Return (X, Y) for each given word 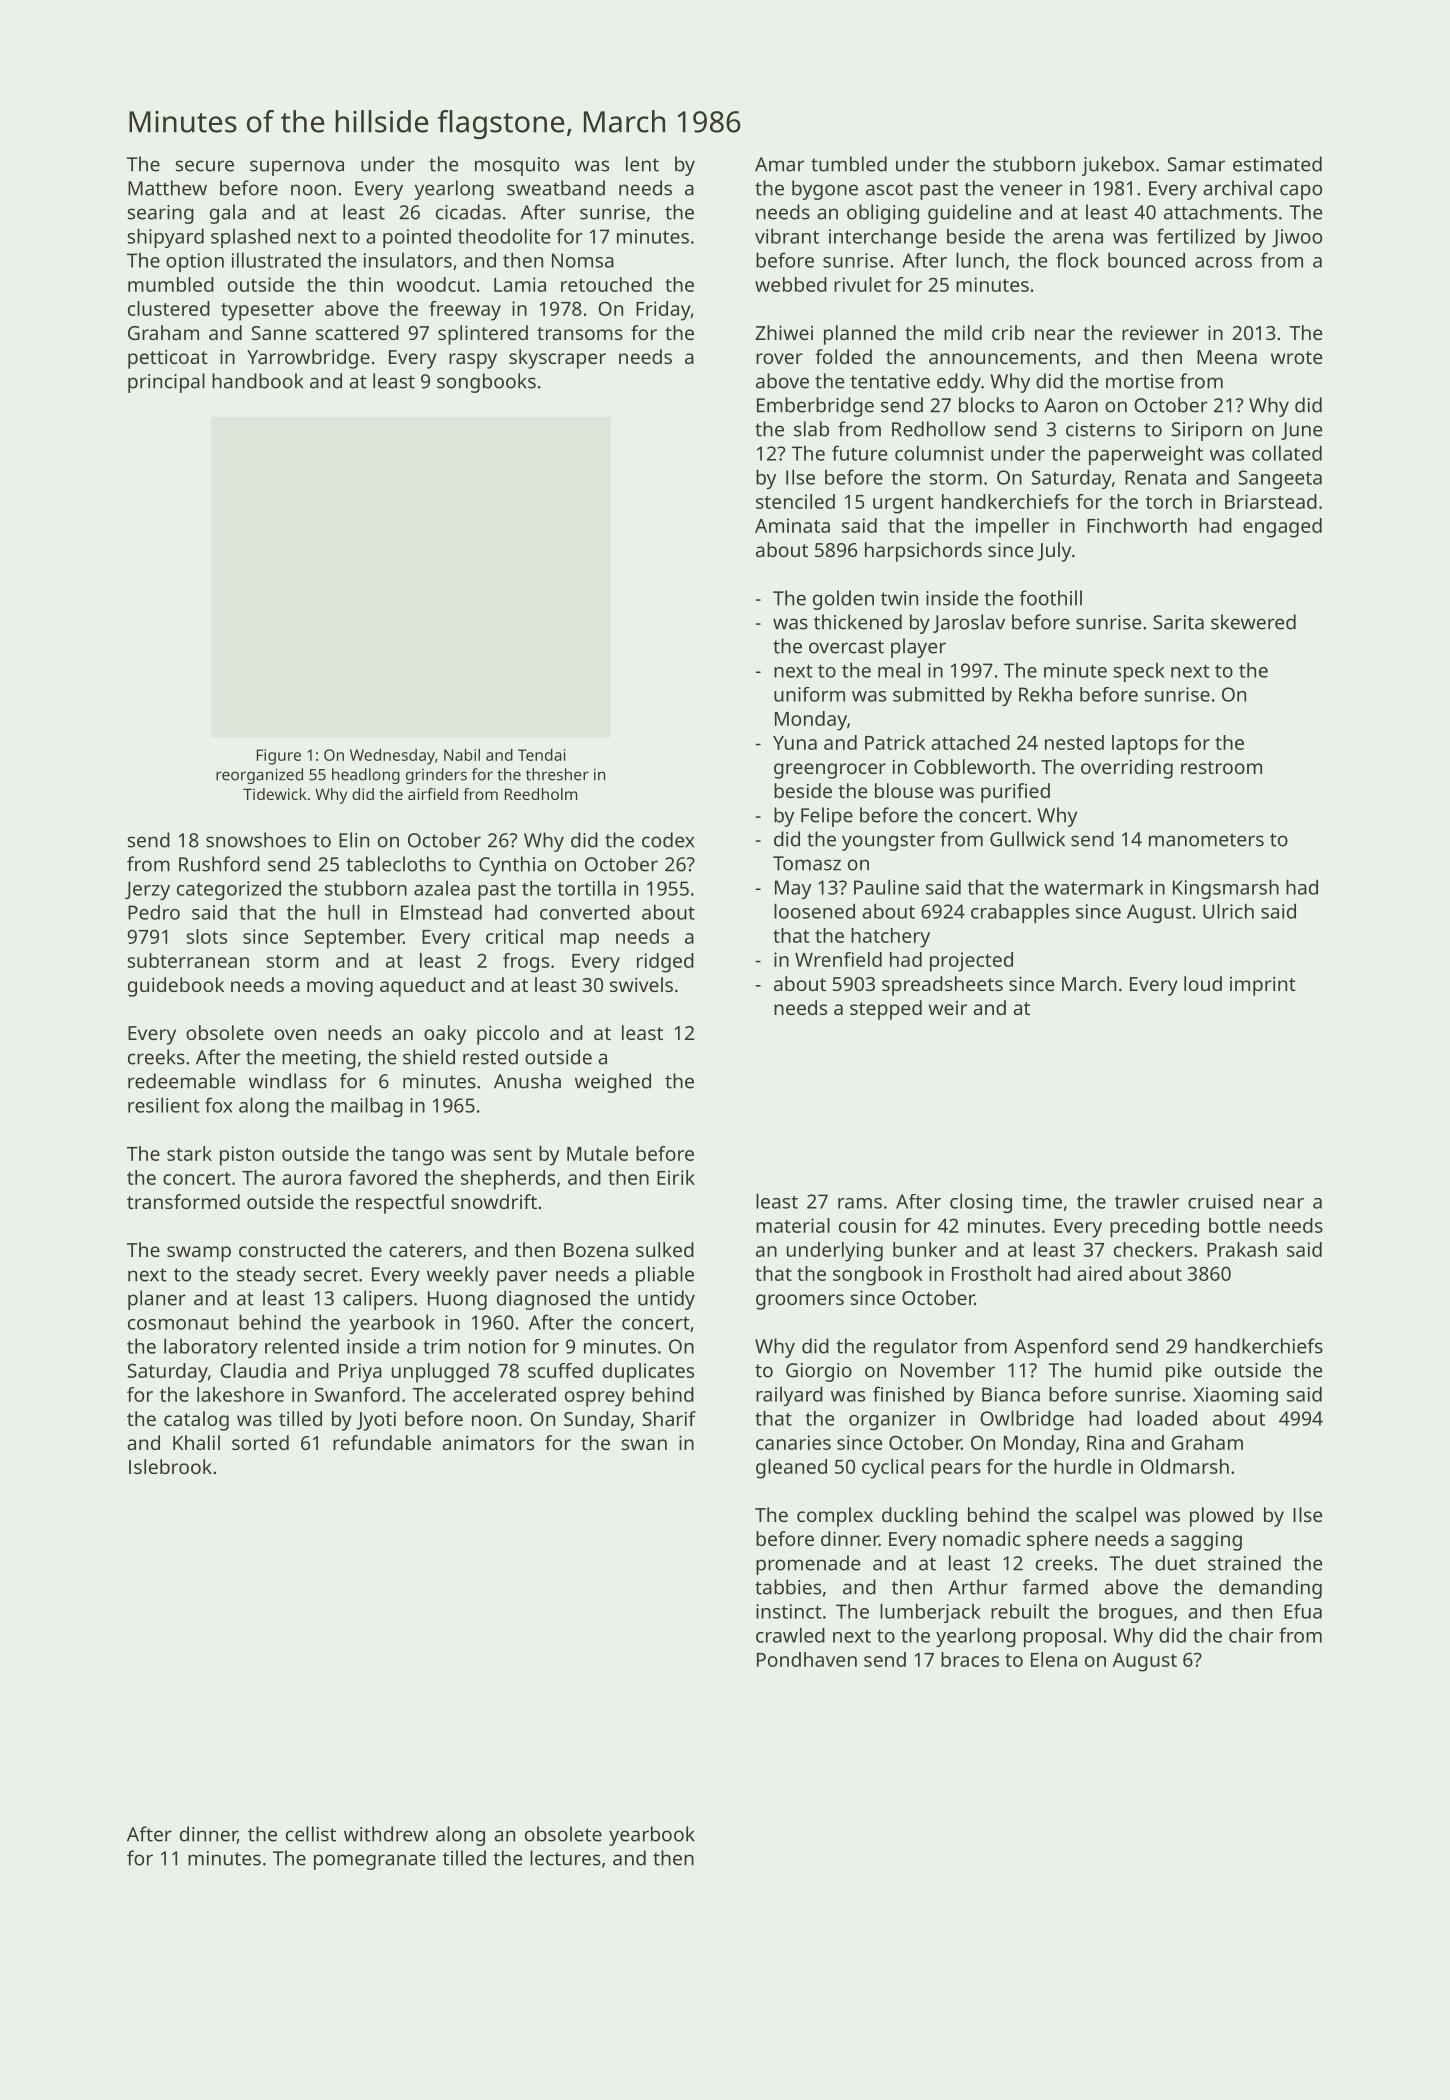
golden (843, 600)
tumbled (849, 164)
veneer (1031, 190)
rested (490, 1057)
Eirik (676, 1177)
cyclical (893, 1469)
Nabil (462, 755)
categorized (229, 890)
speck (1139, 672)
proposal (1062, 1637)
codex (668, 840)
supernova (297, 168)
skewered (1253, 622)
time (1042, 1201)
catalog (196, 1421)
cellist (311, 1834)
